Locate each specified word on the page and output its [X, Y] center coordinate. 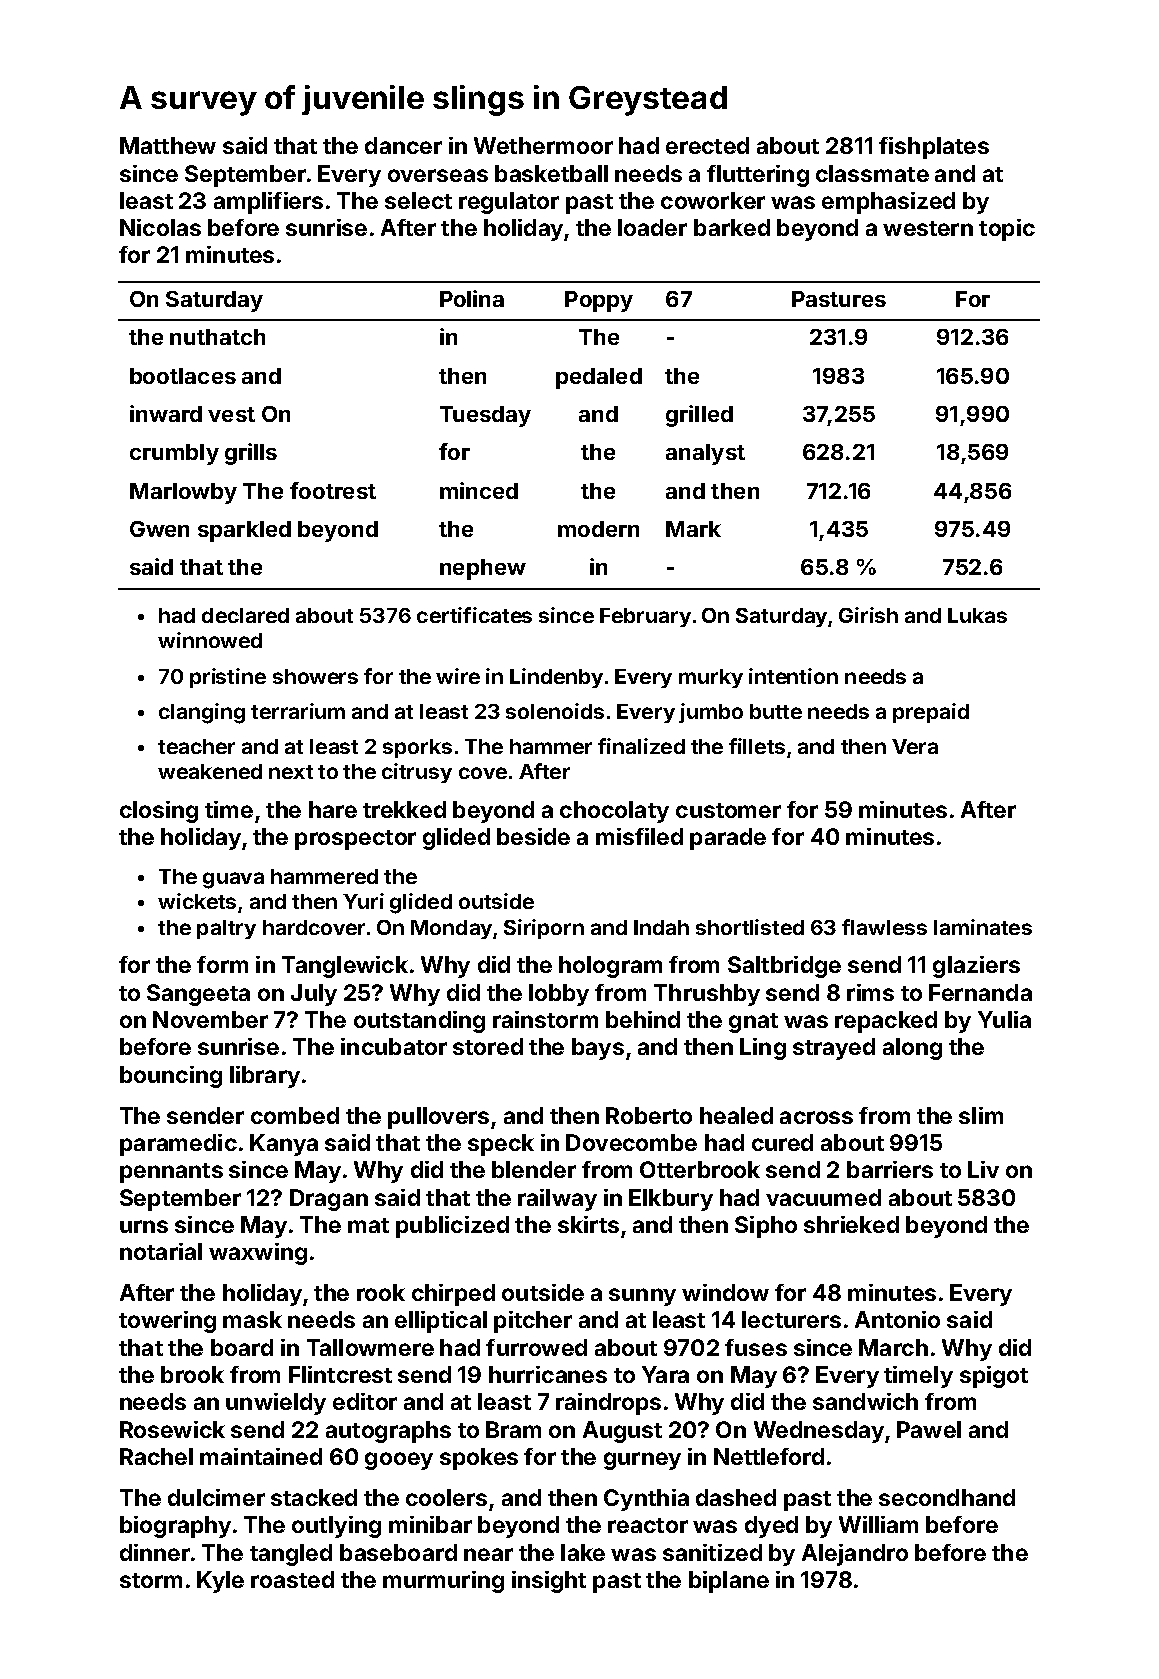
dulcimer [216, 1497]
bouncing [171, 1077]
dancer [403, 145]
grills [251, 454]
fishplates [934, 148]
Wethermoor [543, 145]
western [928, 228]
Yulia [1004, 1019]
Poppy [599, 301]
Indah [661, 927]
